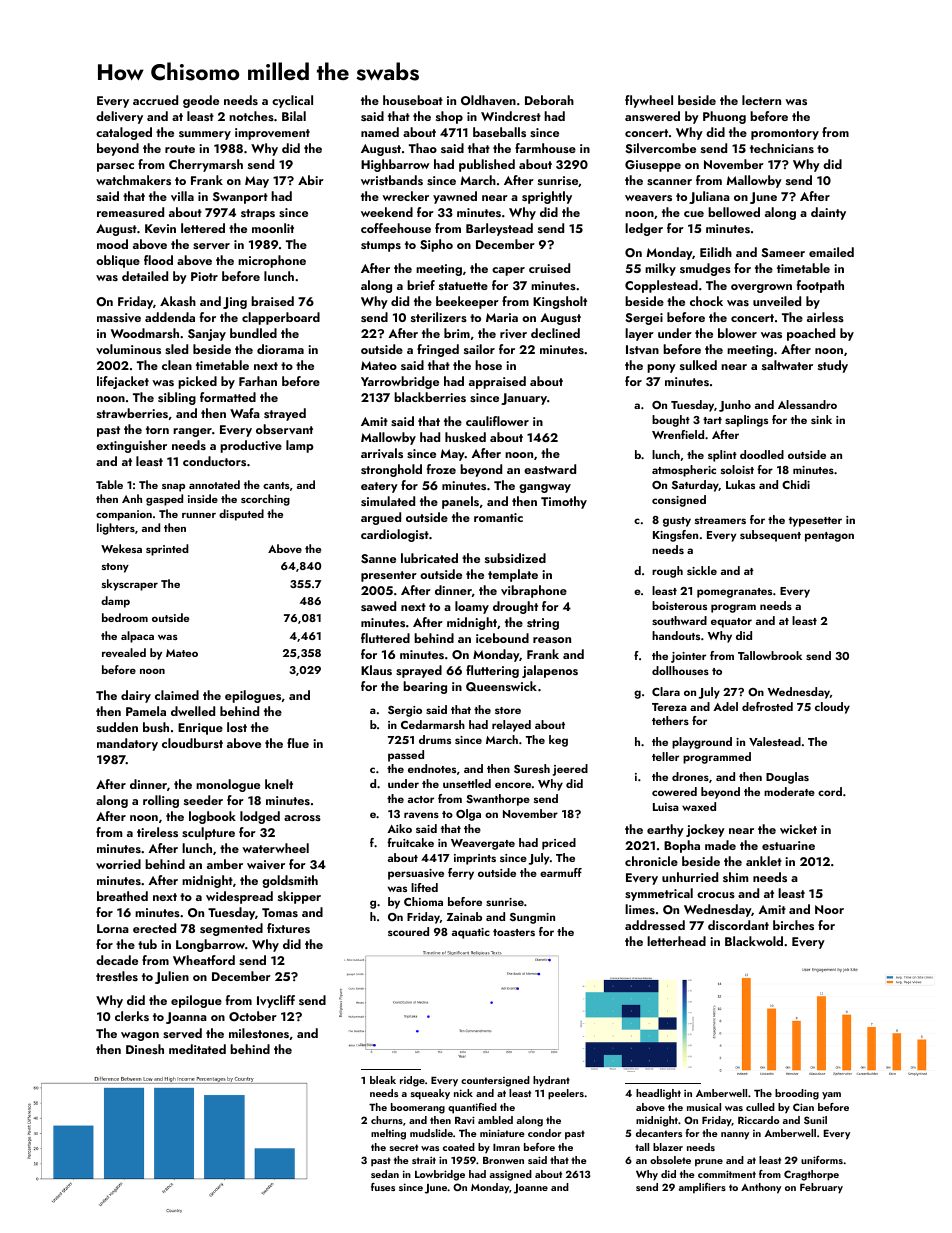 This image has width=952, height=1233. What do you see at coordinates (167, 550) in the image?
I see `sprinted` at bounding box center [167, 550].
